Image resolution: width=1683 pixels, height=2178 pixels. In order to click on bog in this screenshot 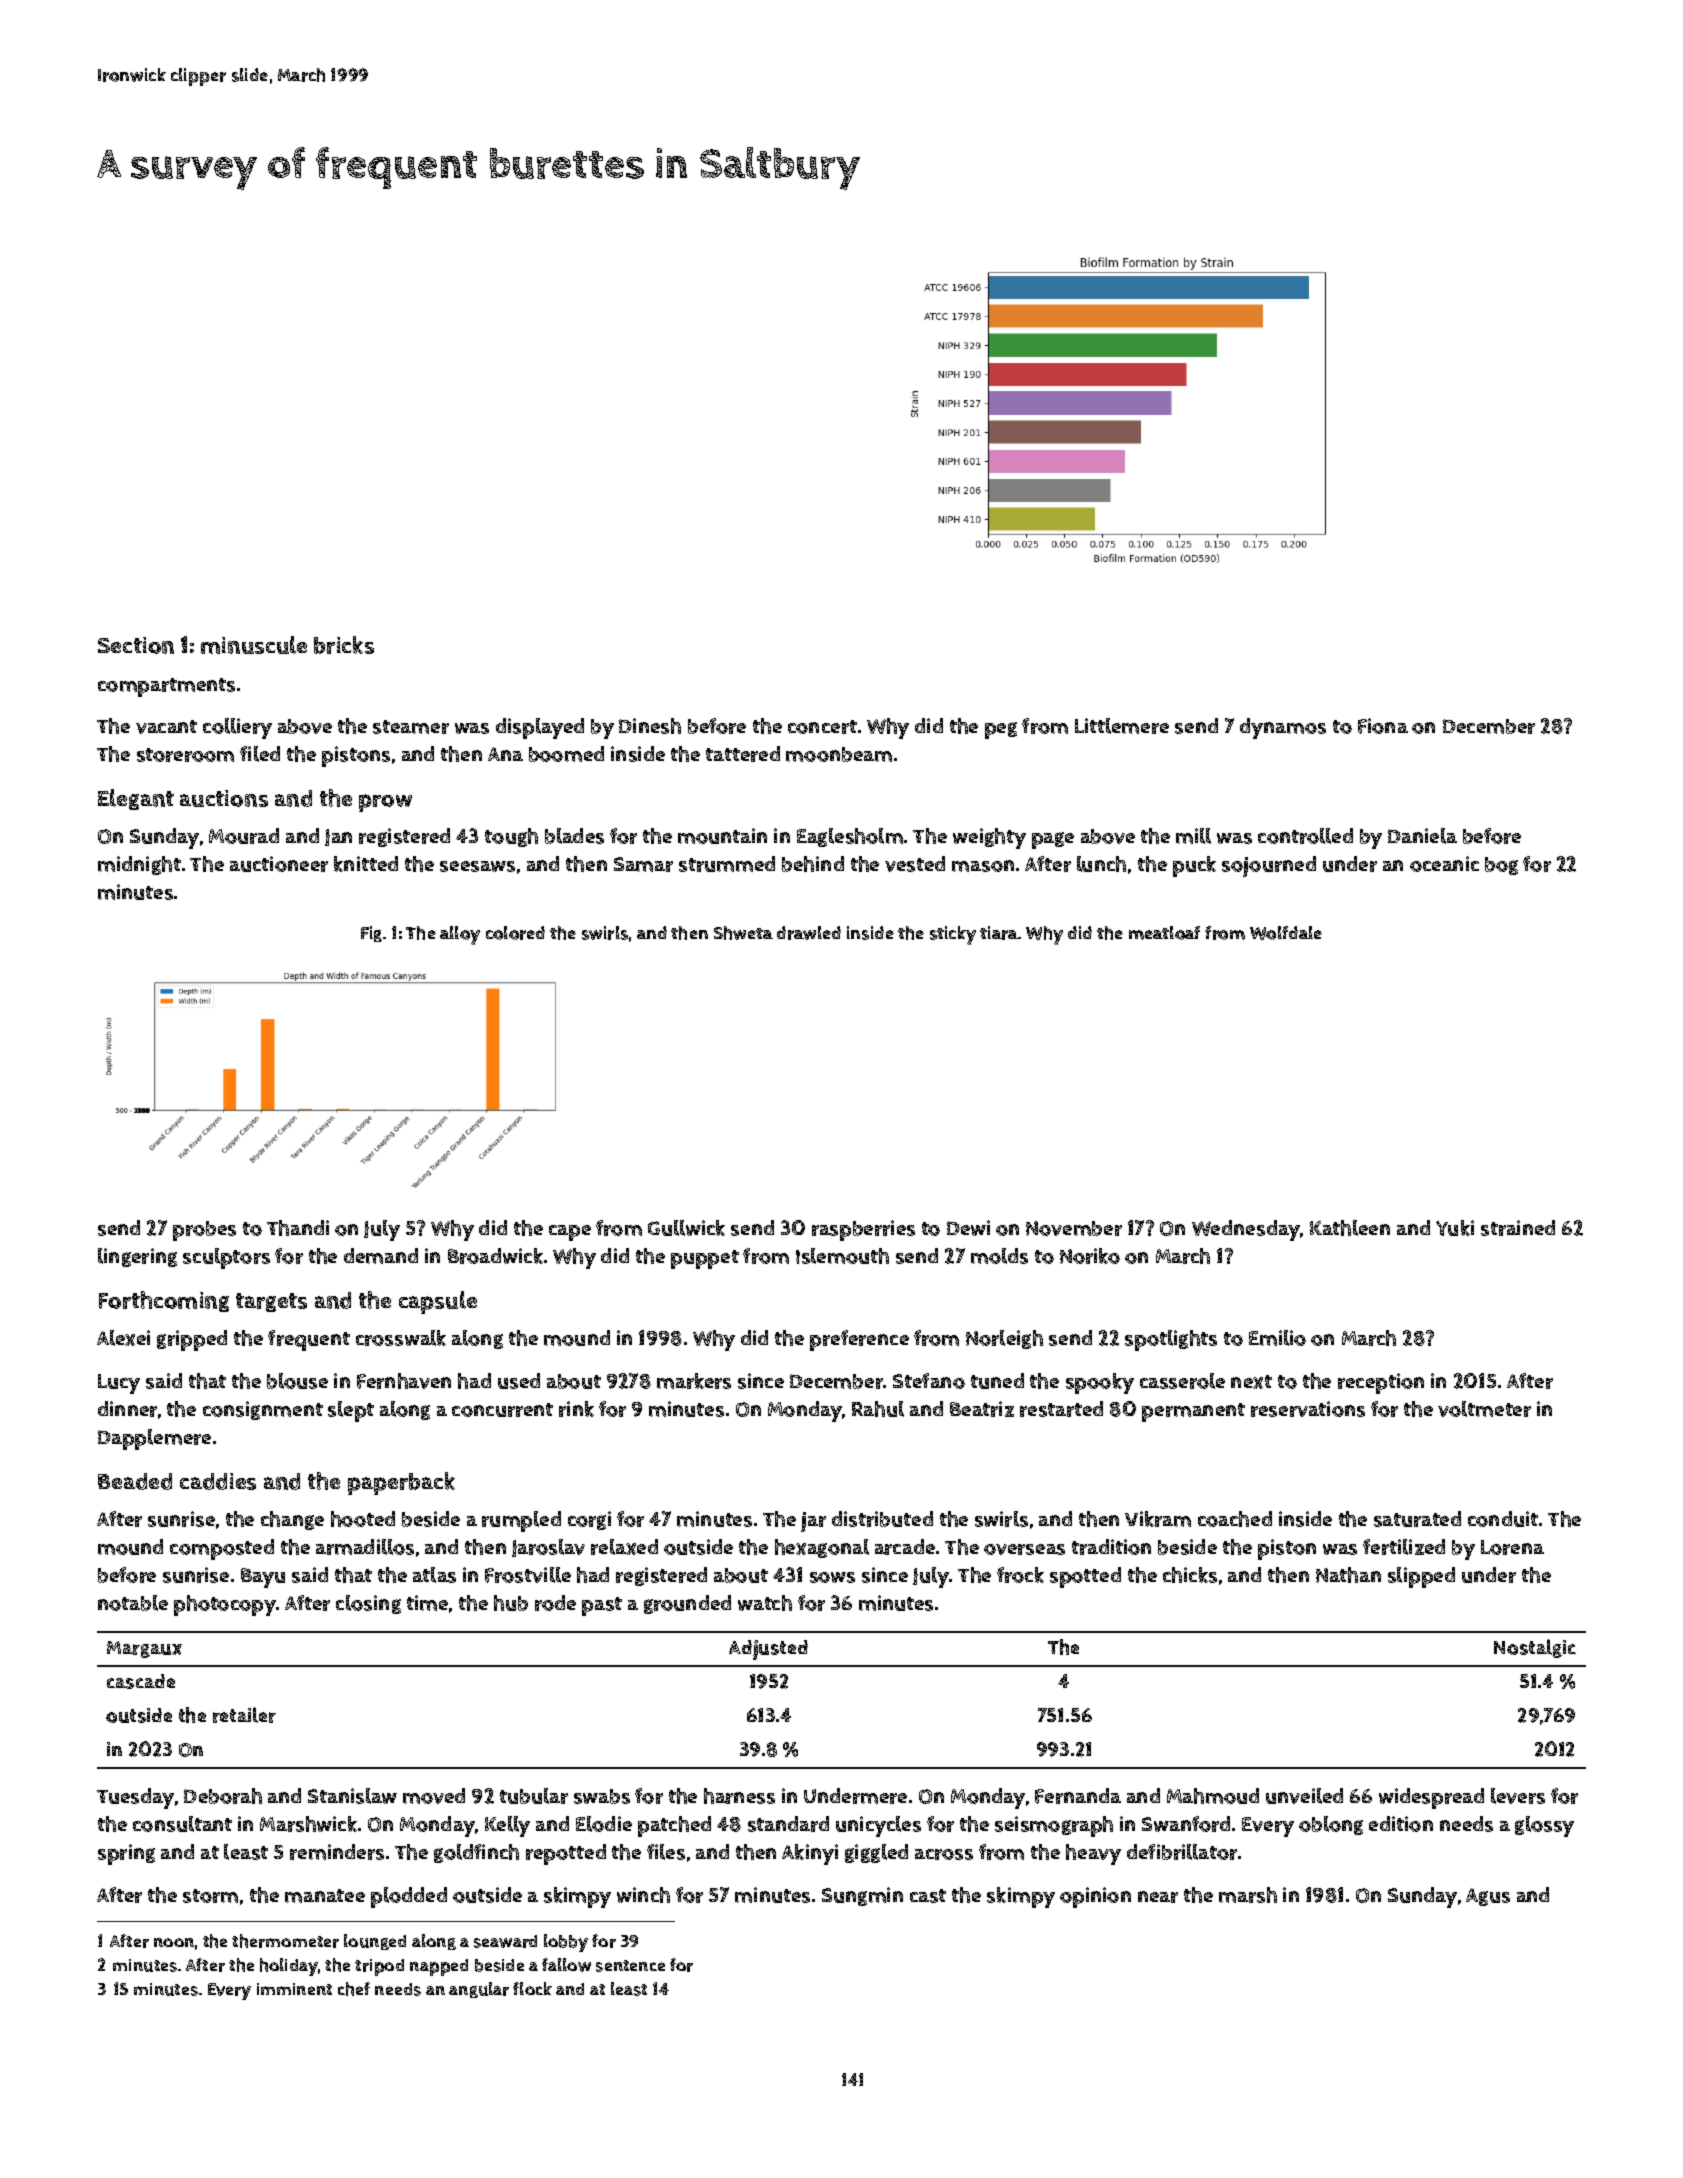, I will do `click(1501, 866)`.
